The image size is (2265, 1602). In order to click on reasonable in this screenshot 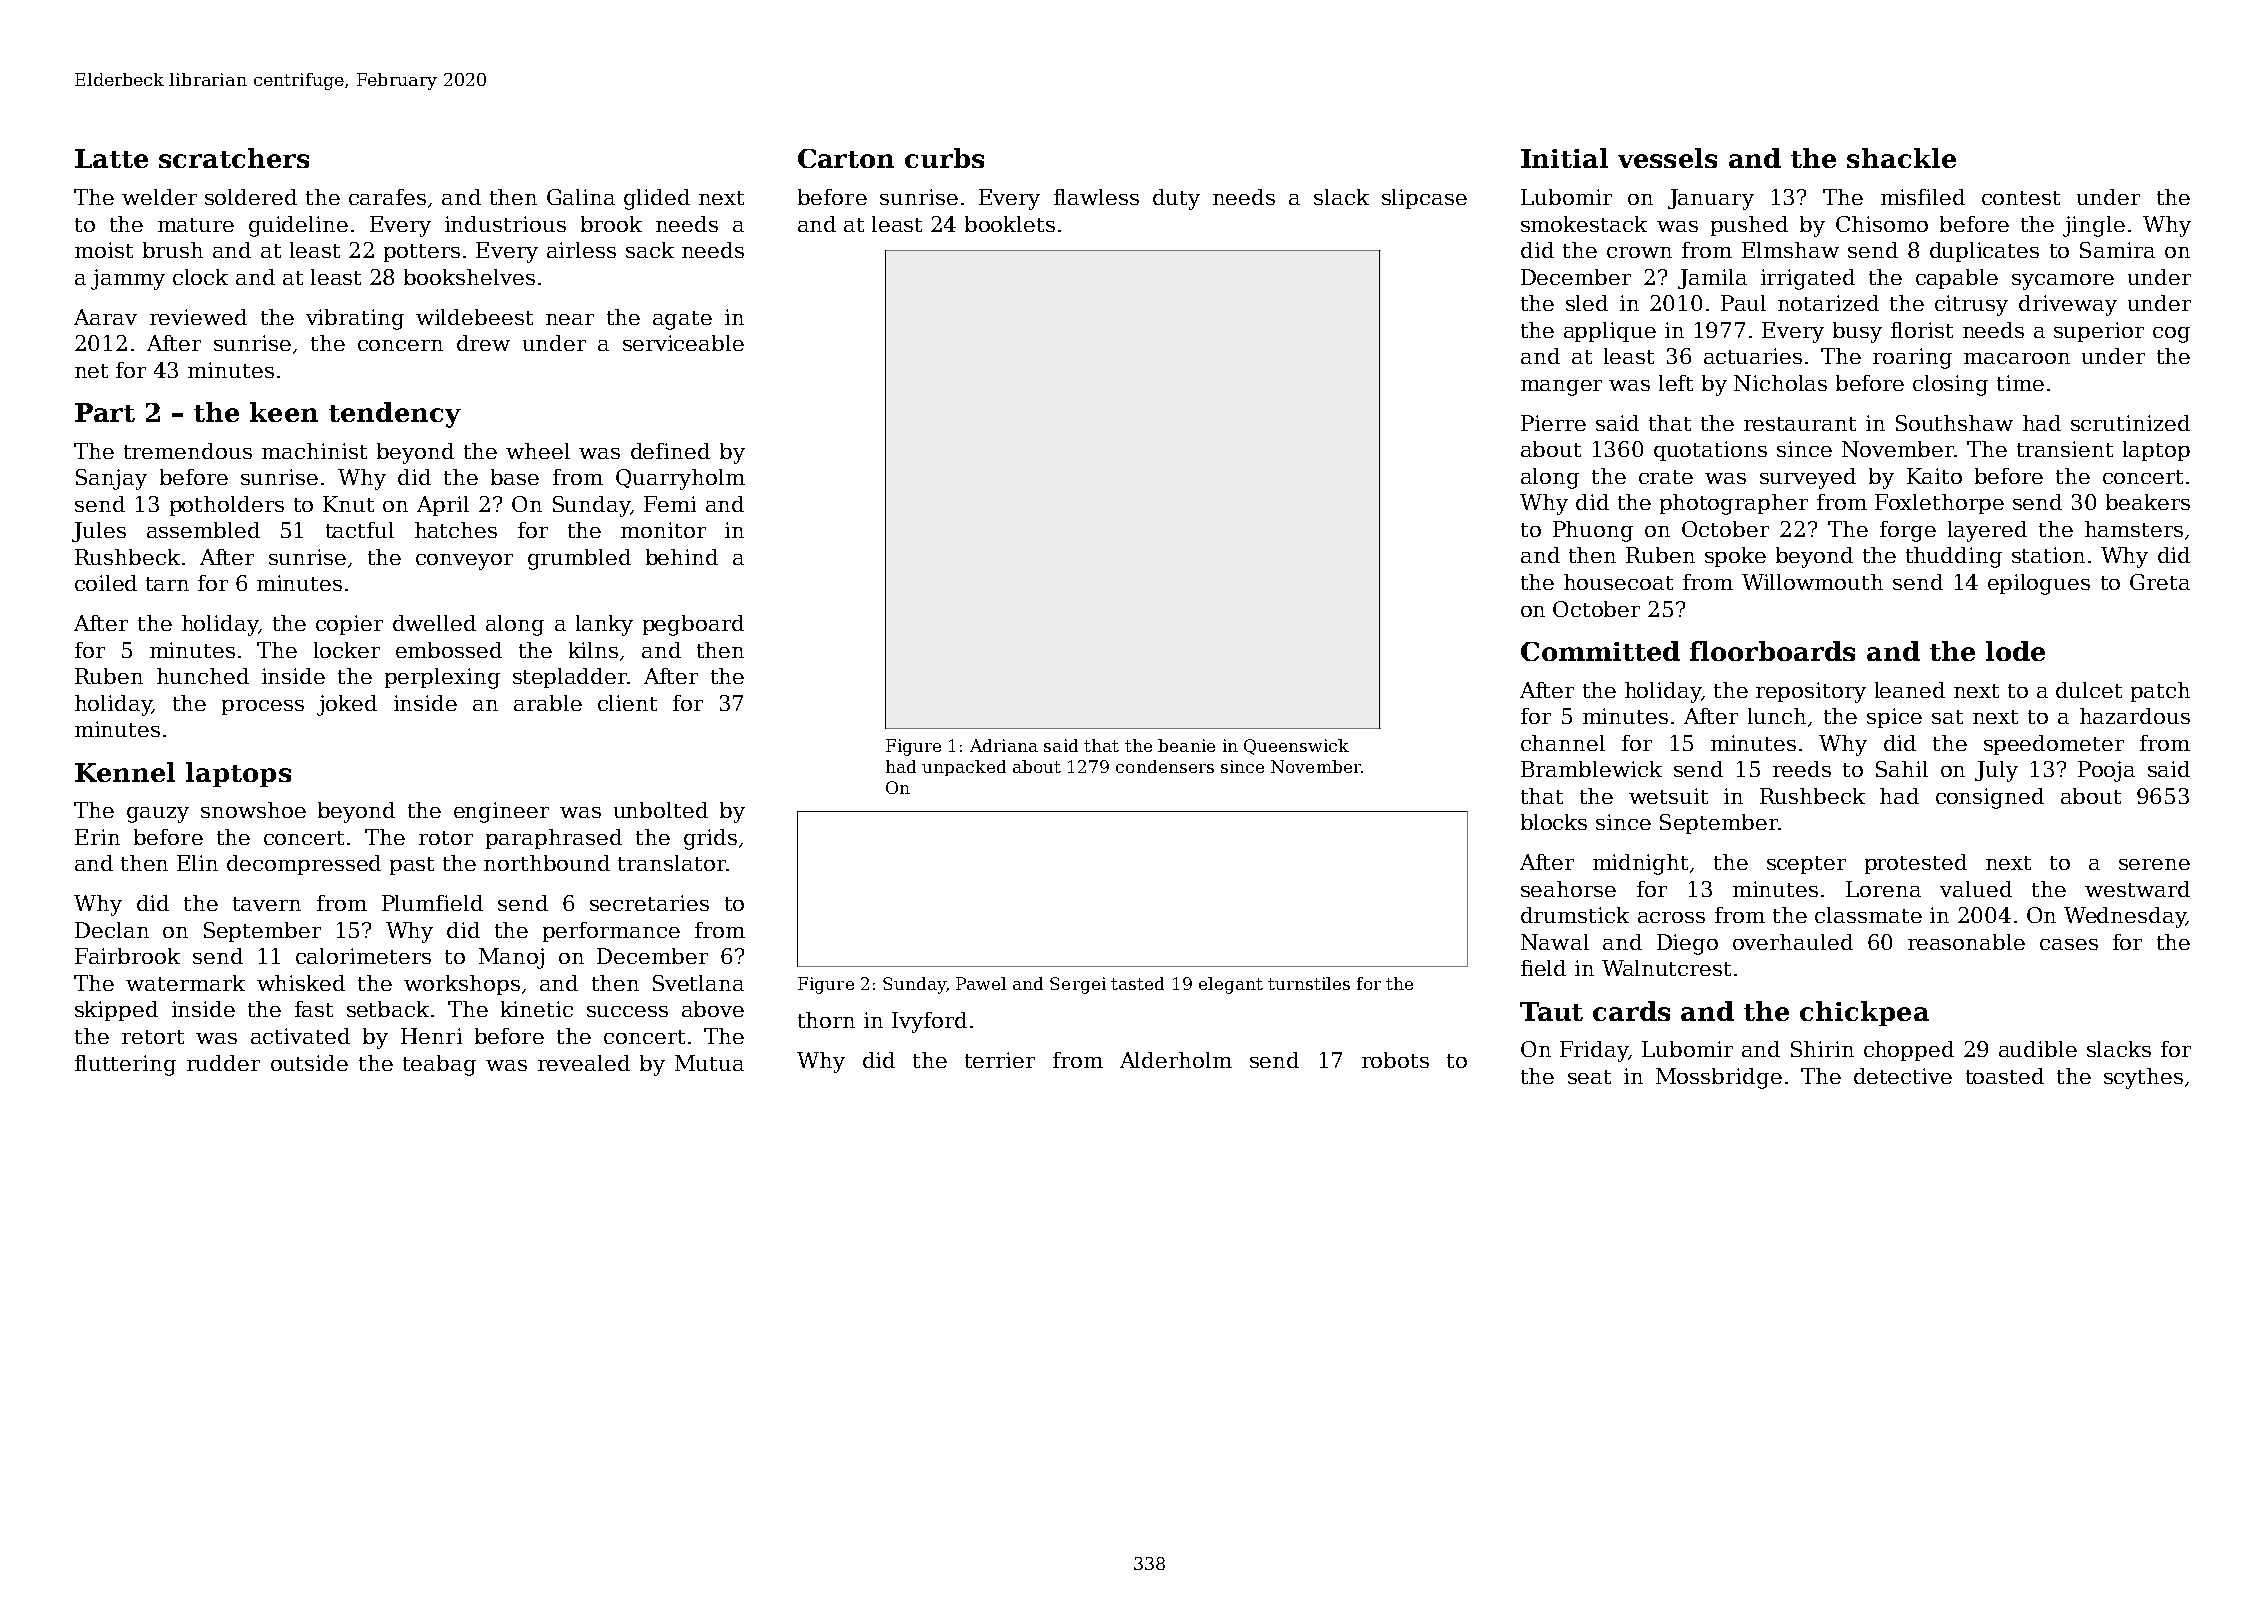, I will do `click(1966, 942)`.
